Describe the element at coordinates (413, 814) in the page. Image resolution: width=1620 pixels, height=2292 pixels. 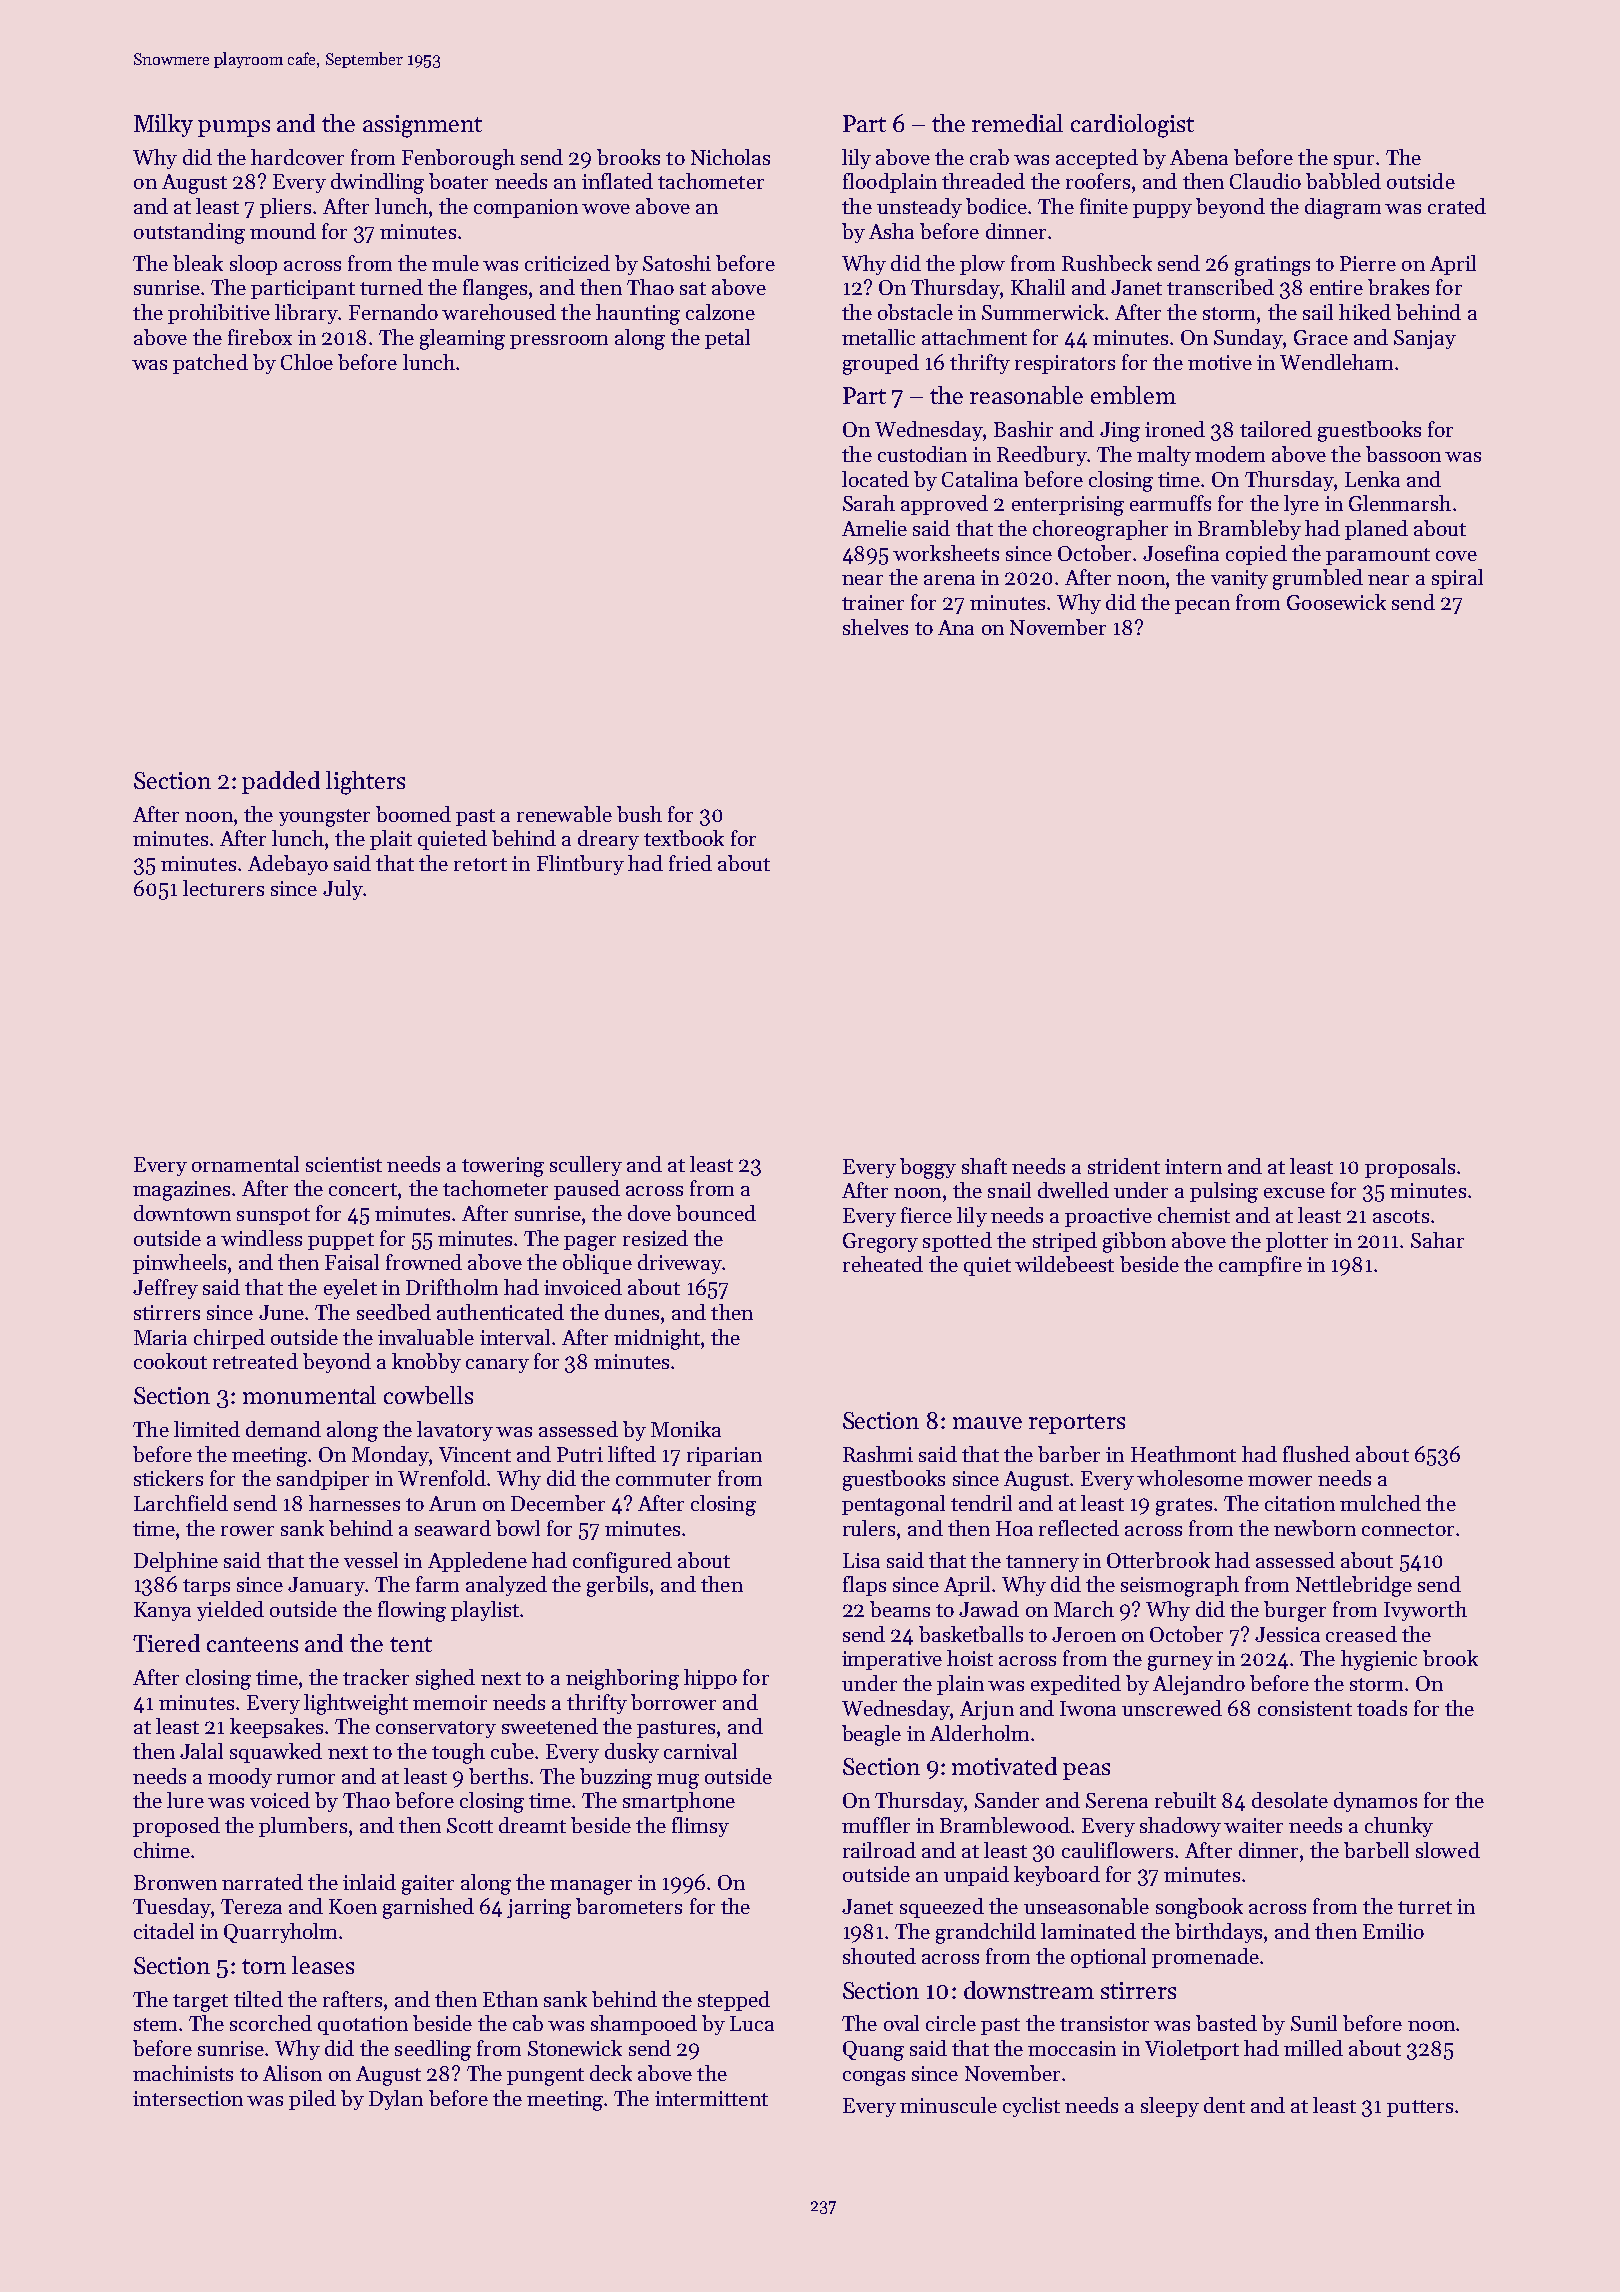
I see `boomed` at that location.
